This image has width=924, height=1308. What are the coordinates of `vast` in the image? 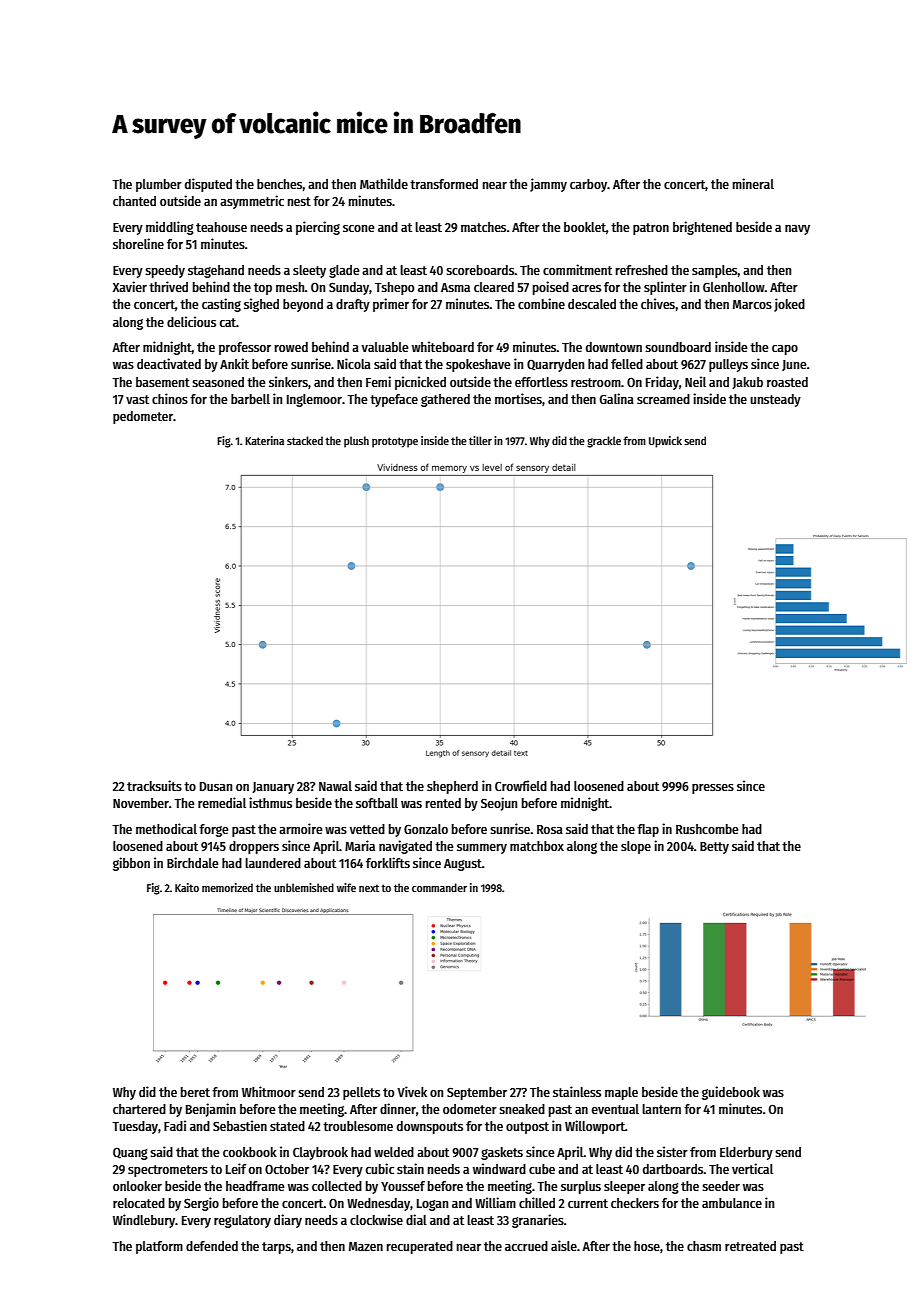 It's located at (137, 399).
